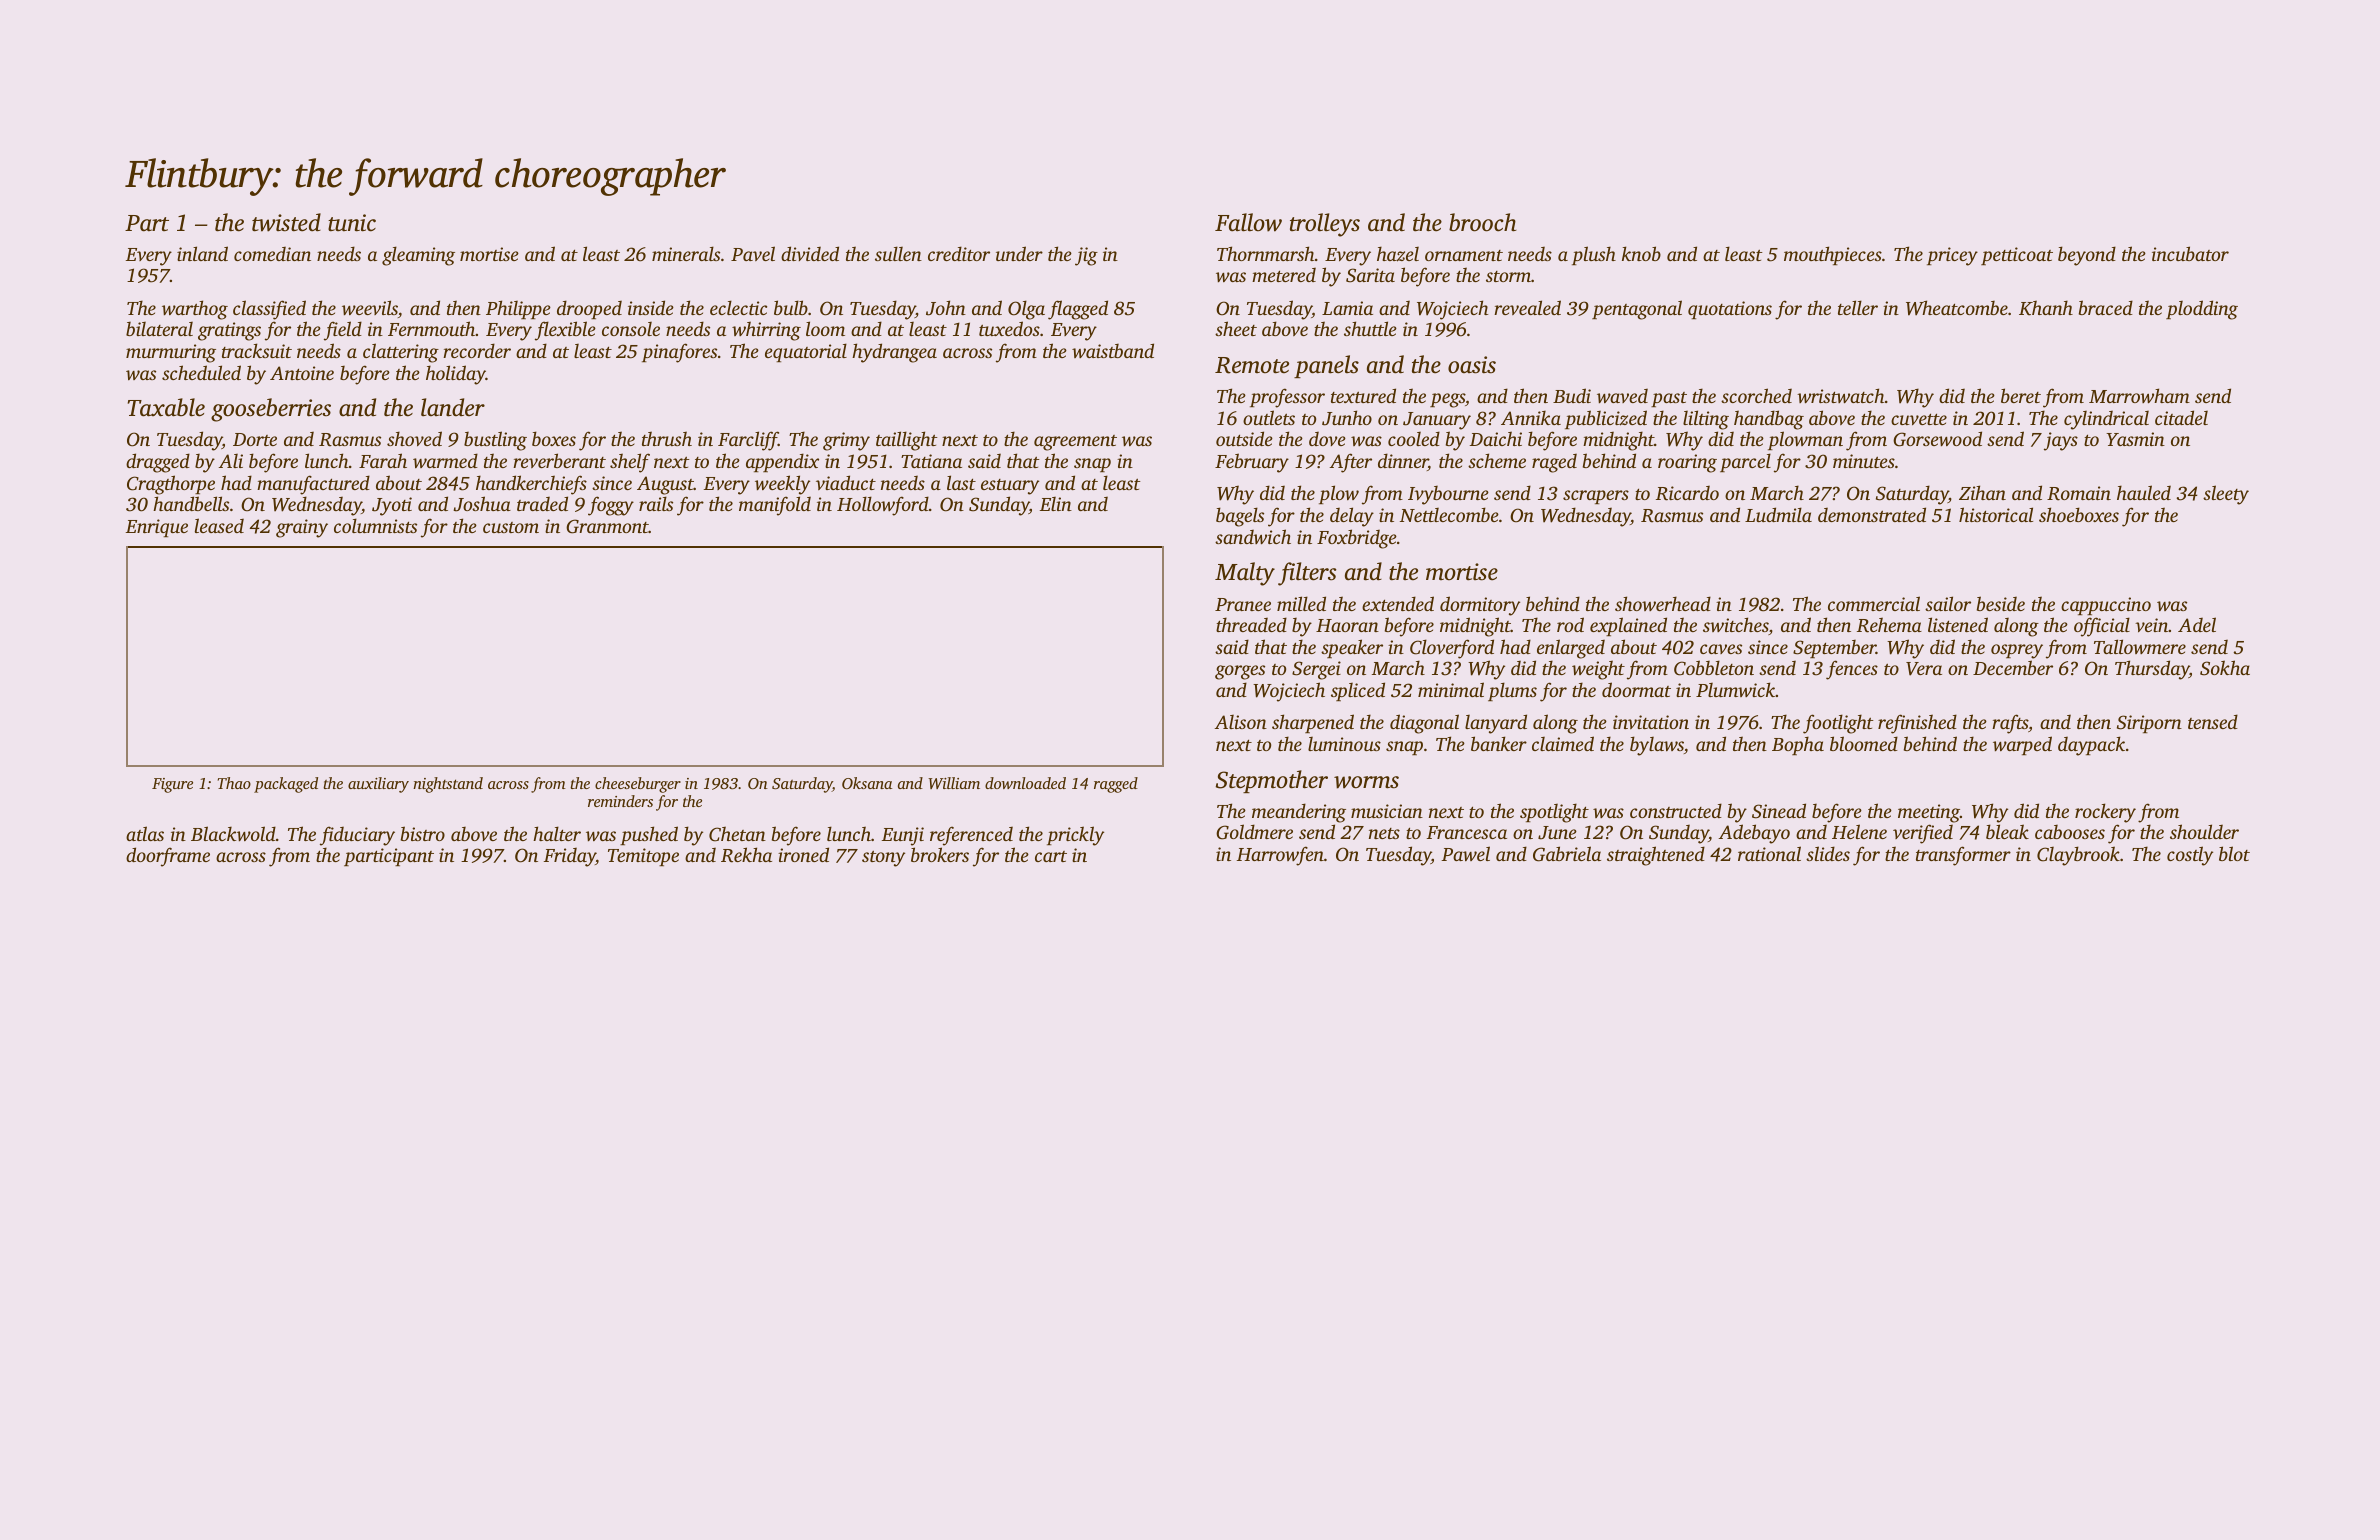  Describe the element at coordinates (1833, 255) in the document. I see `mouthpieces` at that location.
